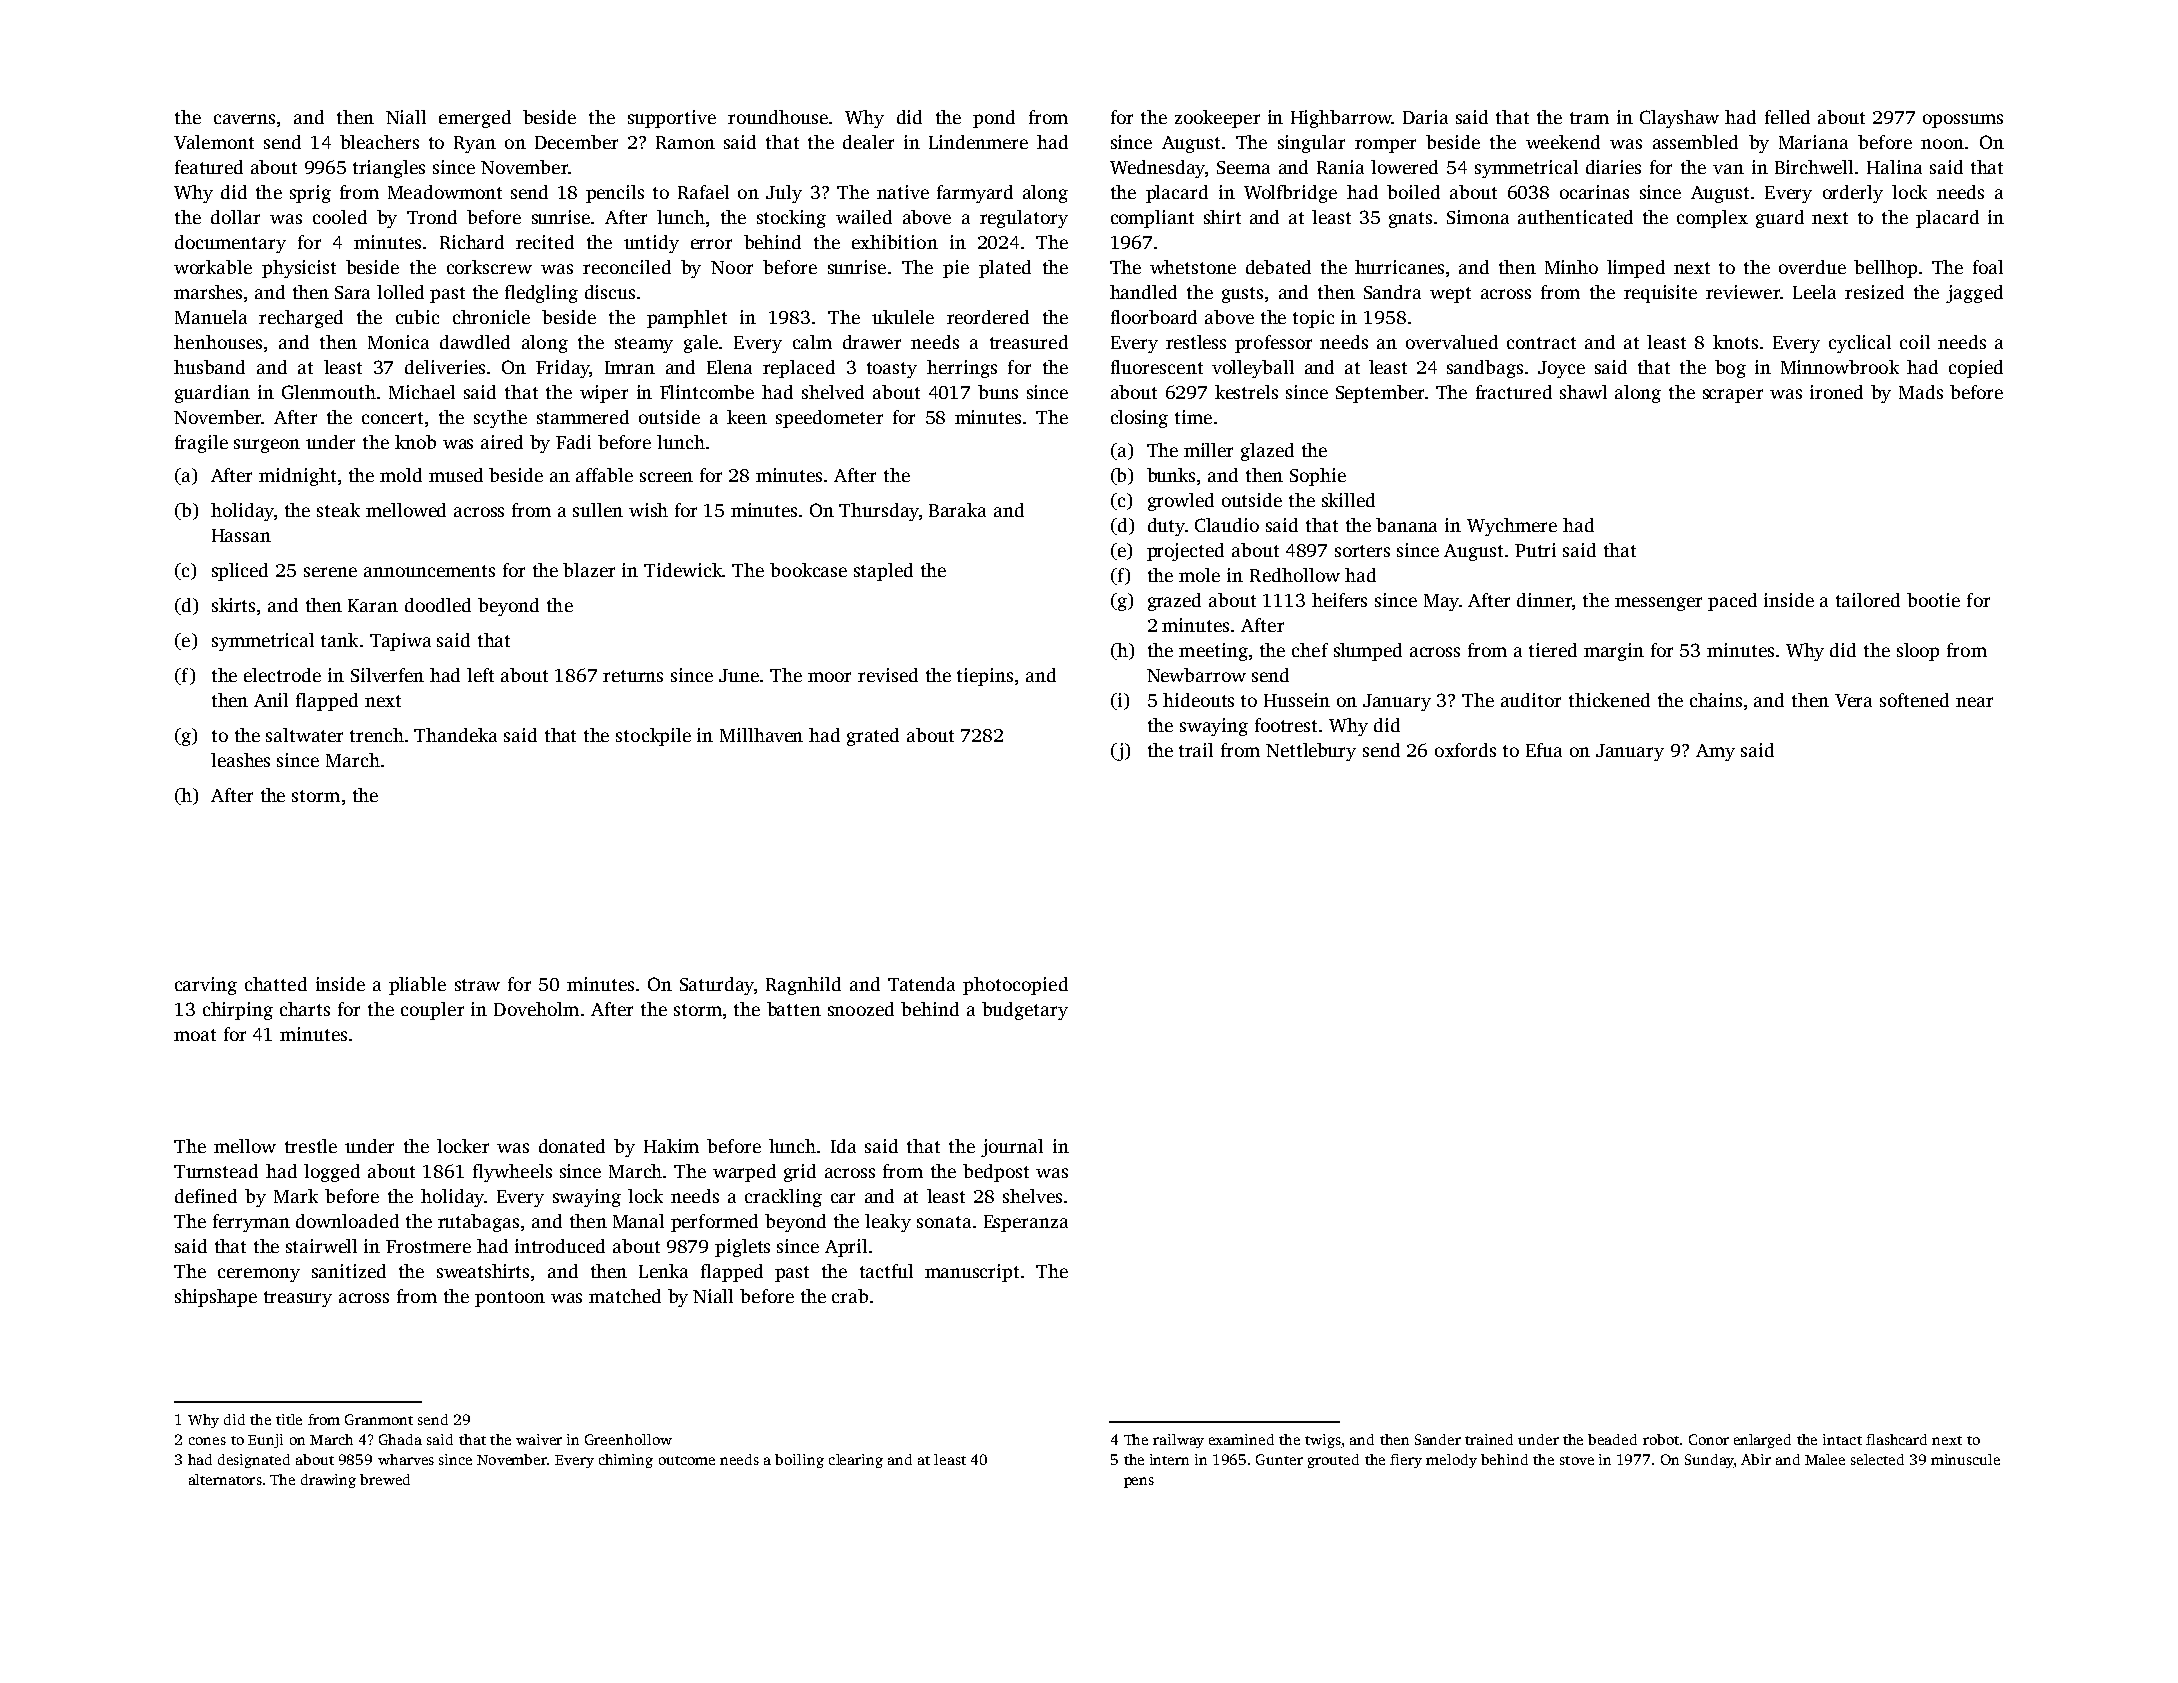 This document has height=1683, width=2178. What do you see at coordinates (328, 1481) in the document?
I see `drawing` at bounding box center [328, 1481].
